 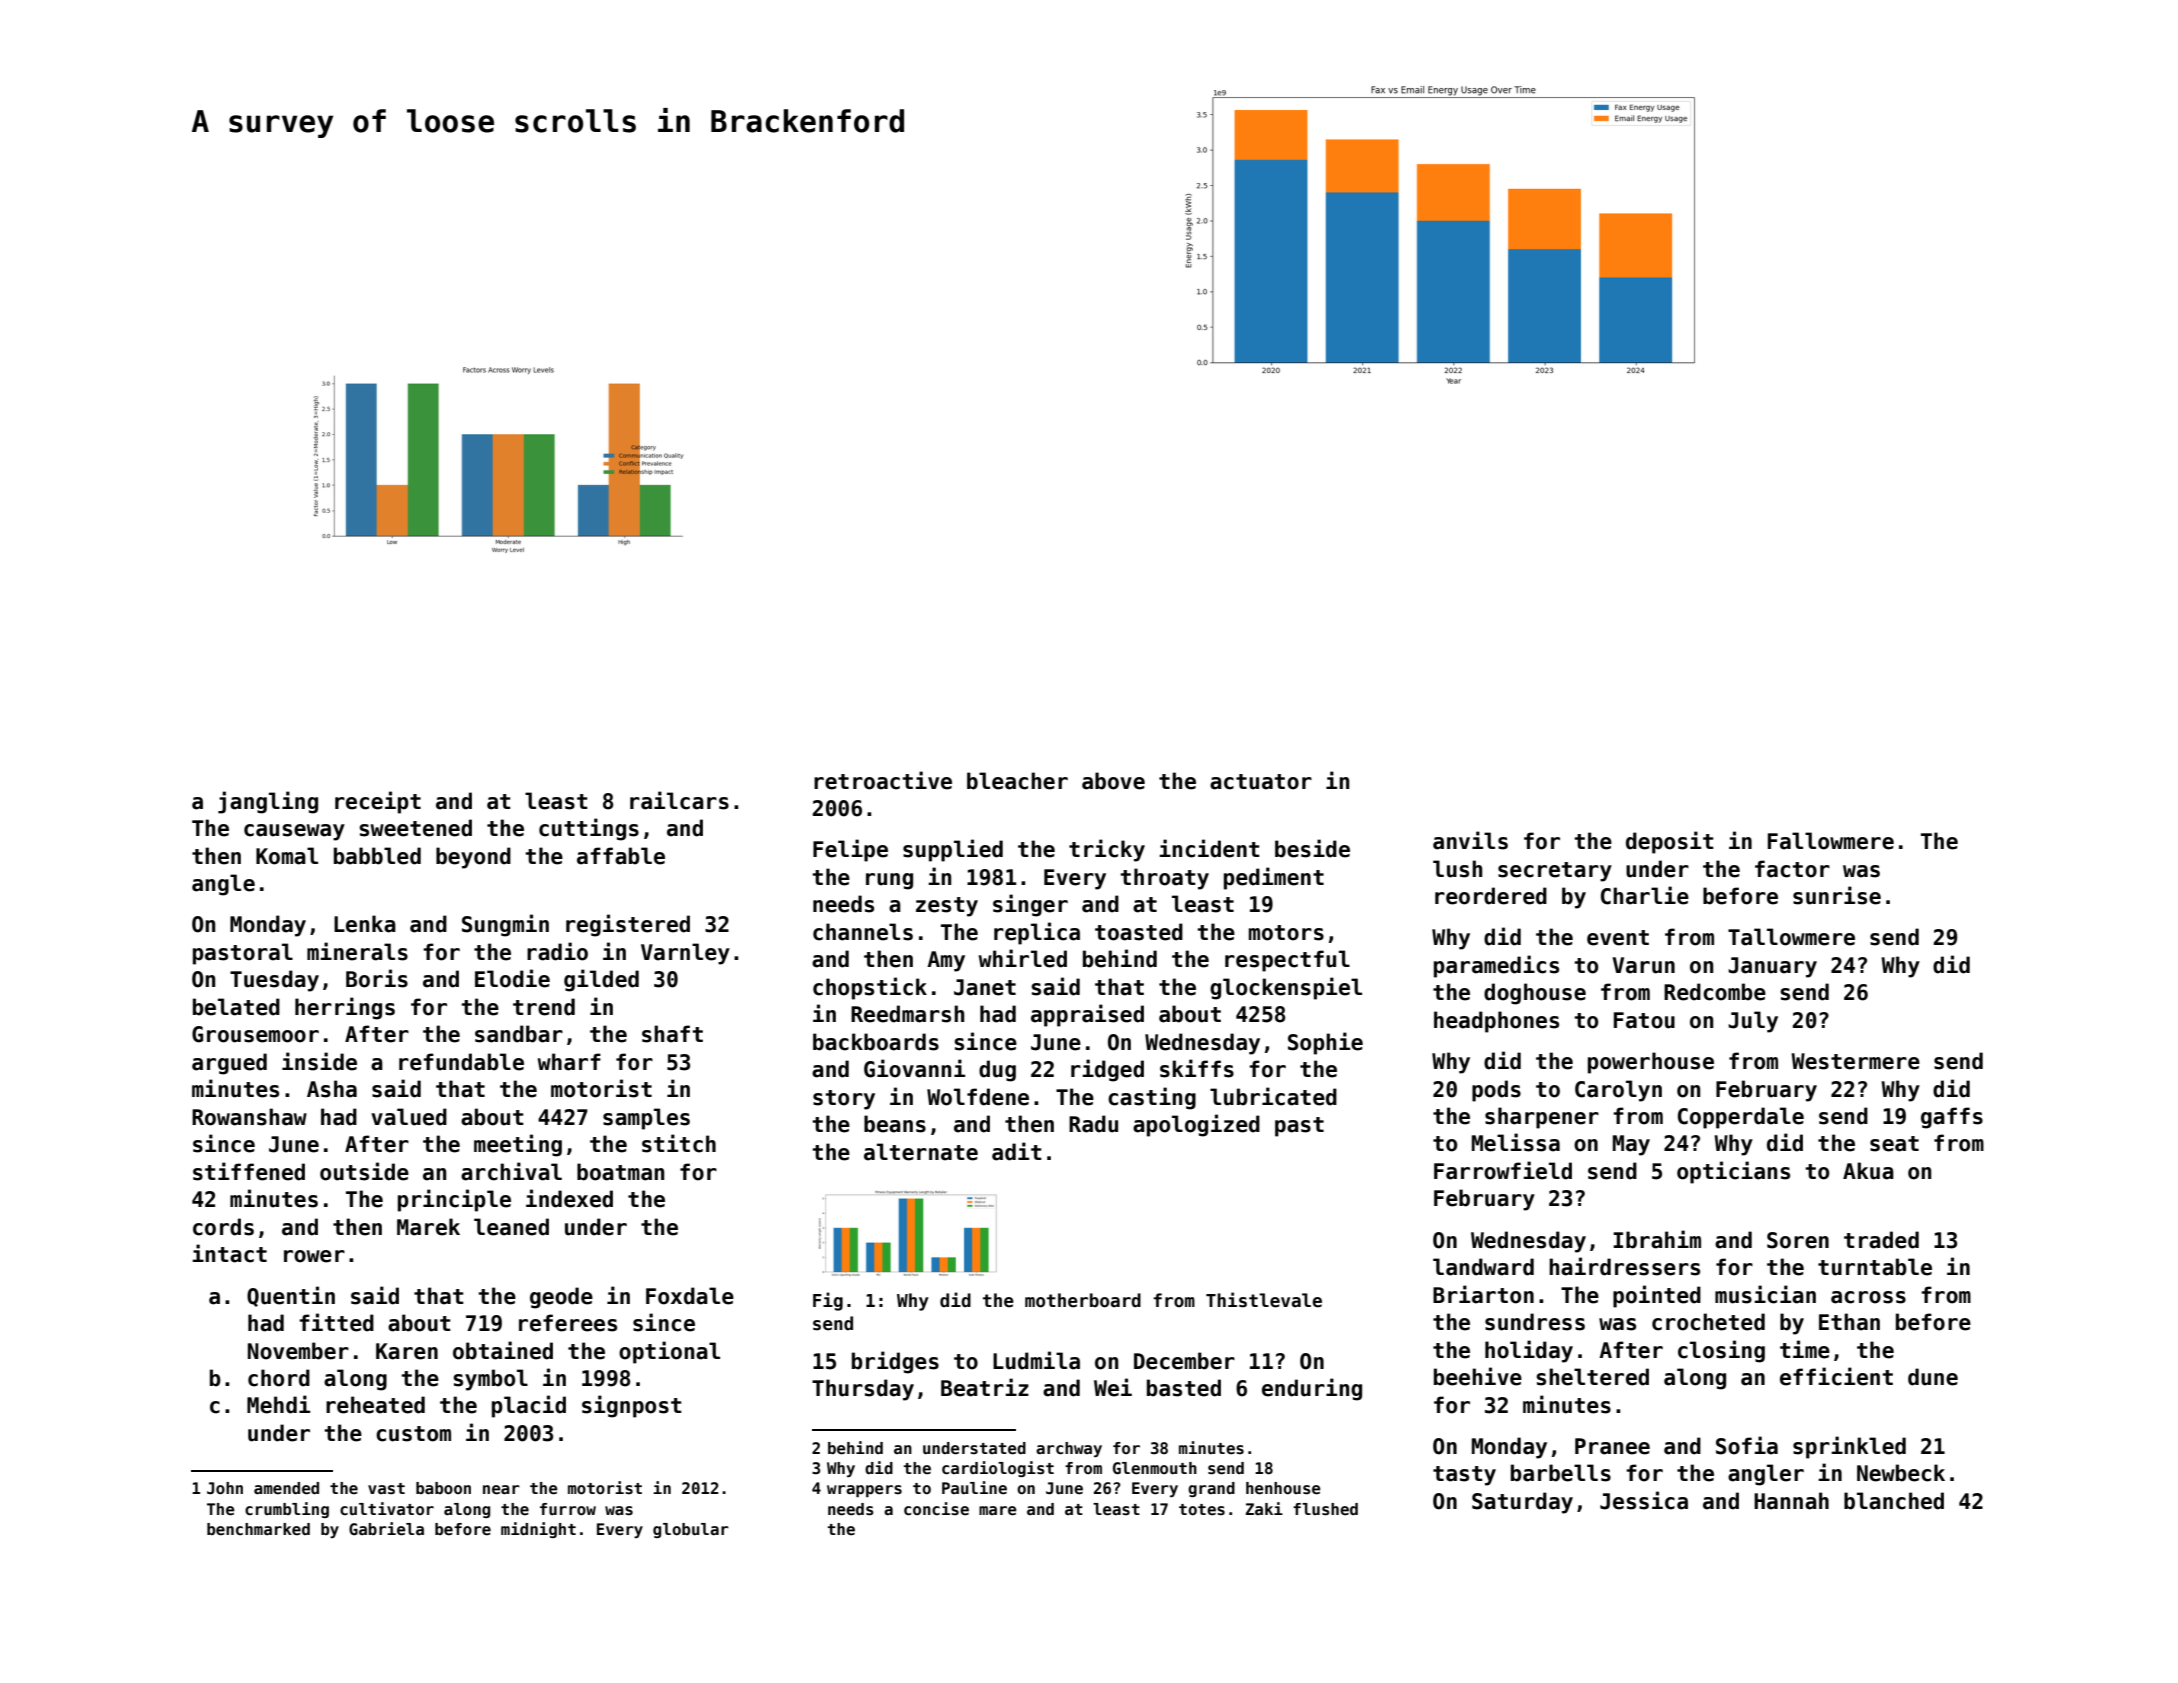 I want to click on globular, so click(x=691, y=1530).
